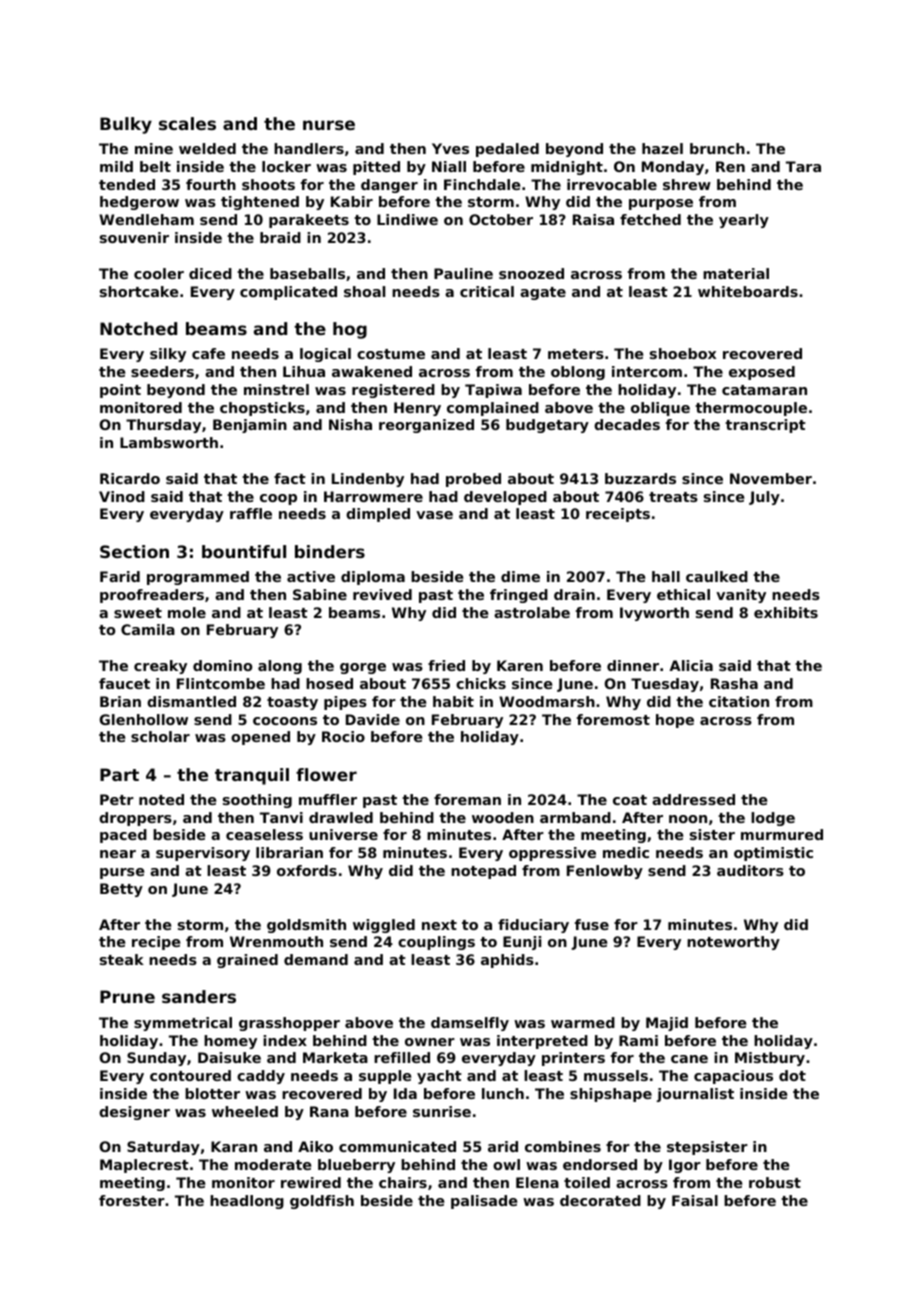 The image size is (924, 1308). What do you see at coordinates (430, 1042) in the screenshot?
I see `owner` at bounding box center [430, 1042].
